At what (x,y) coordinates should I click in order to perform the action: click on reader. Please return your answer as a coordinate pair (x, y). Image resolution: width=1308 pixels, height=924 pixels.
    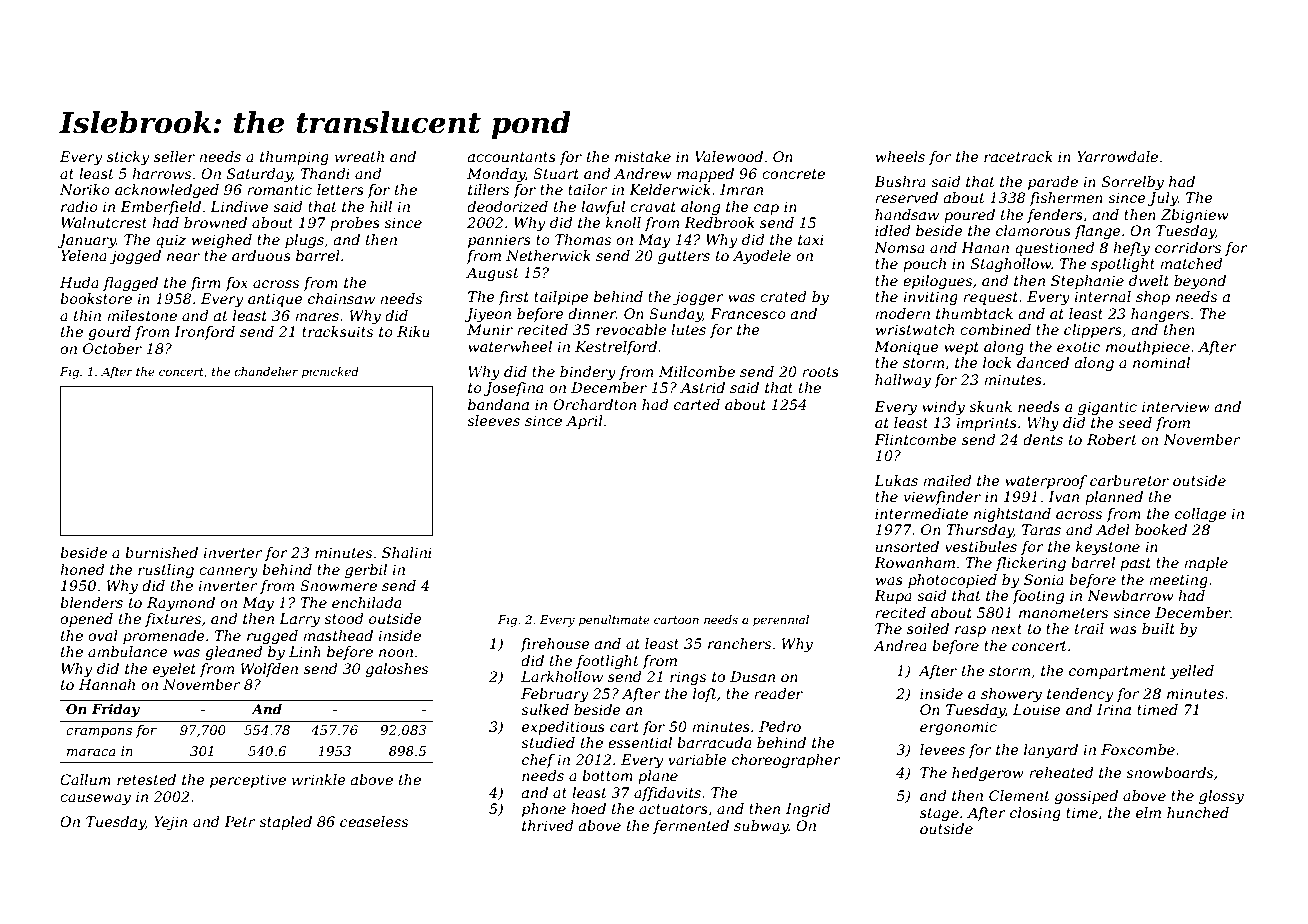
    Looking at the image, I should click on (778, 693).
